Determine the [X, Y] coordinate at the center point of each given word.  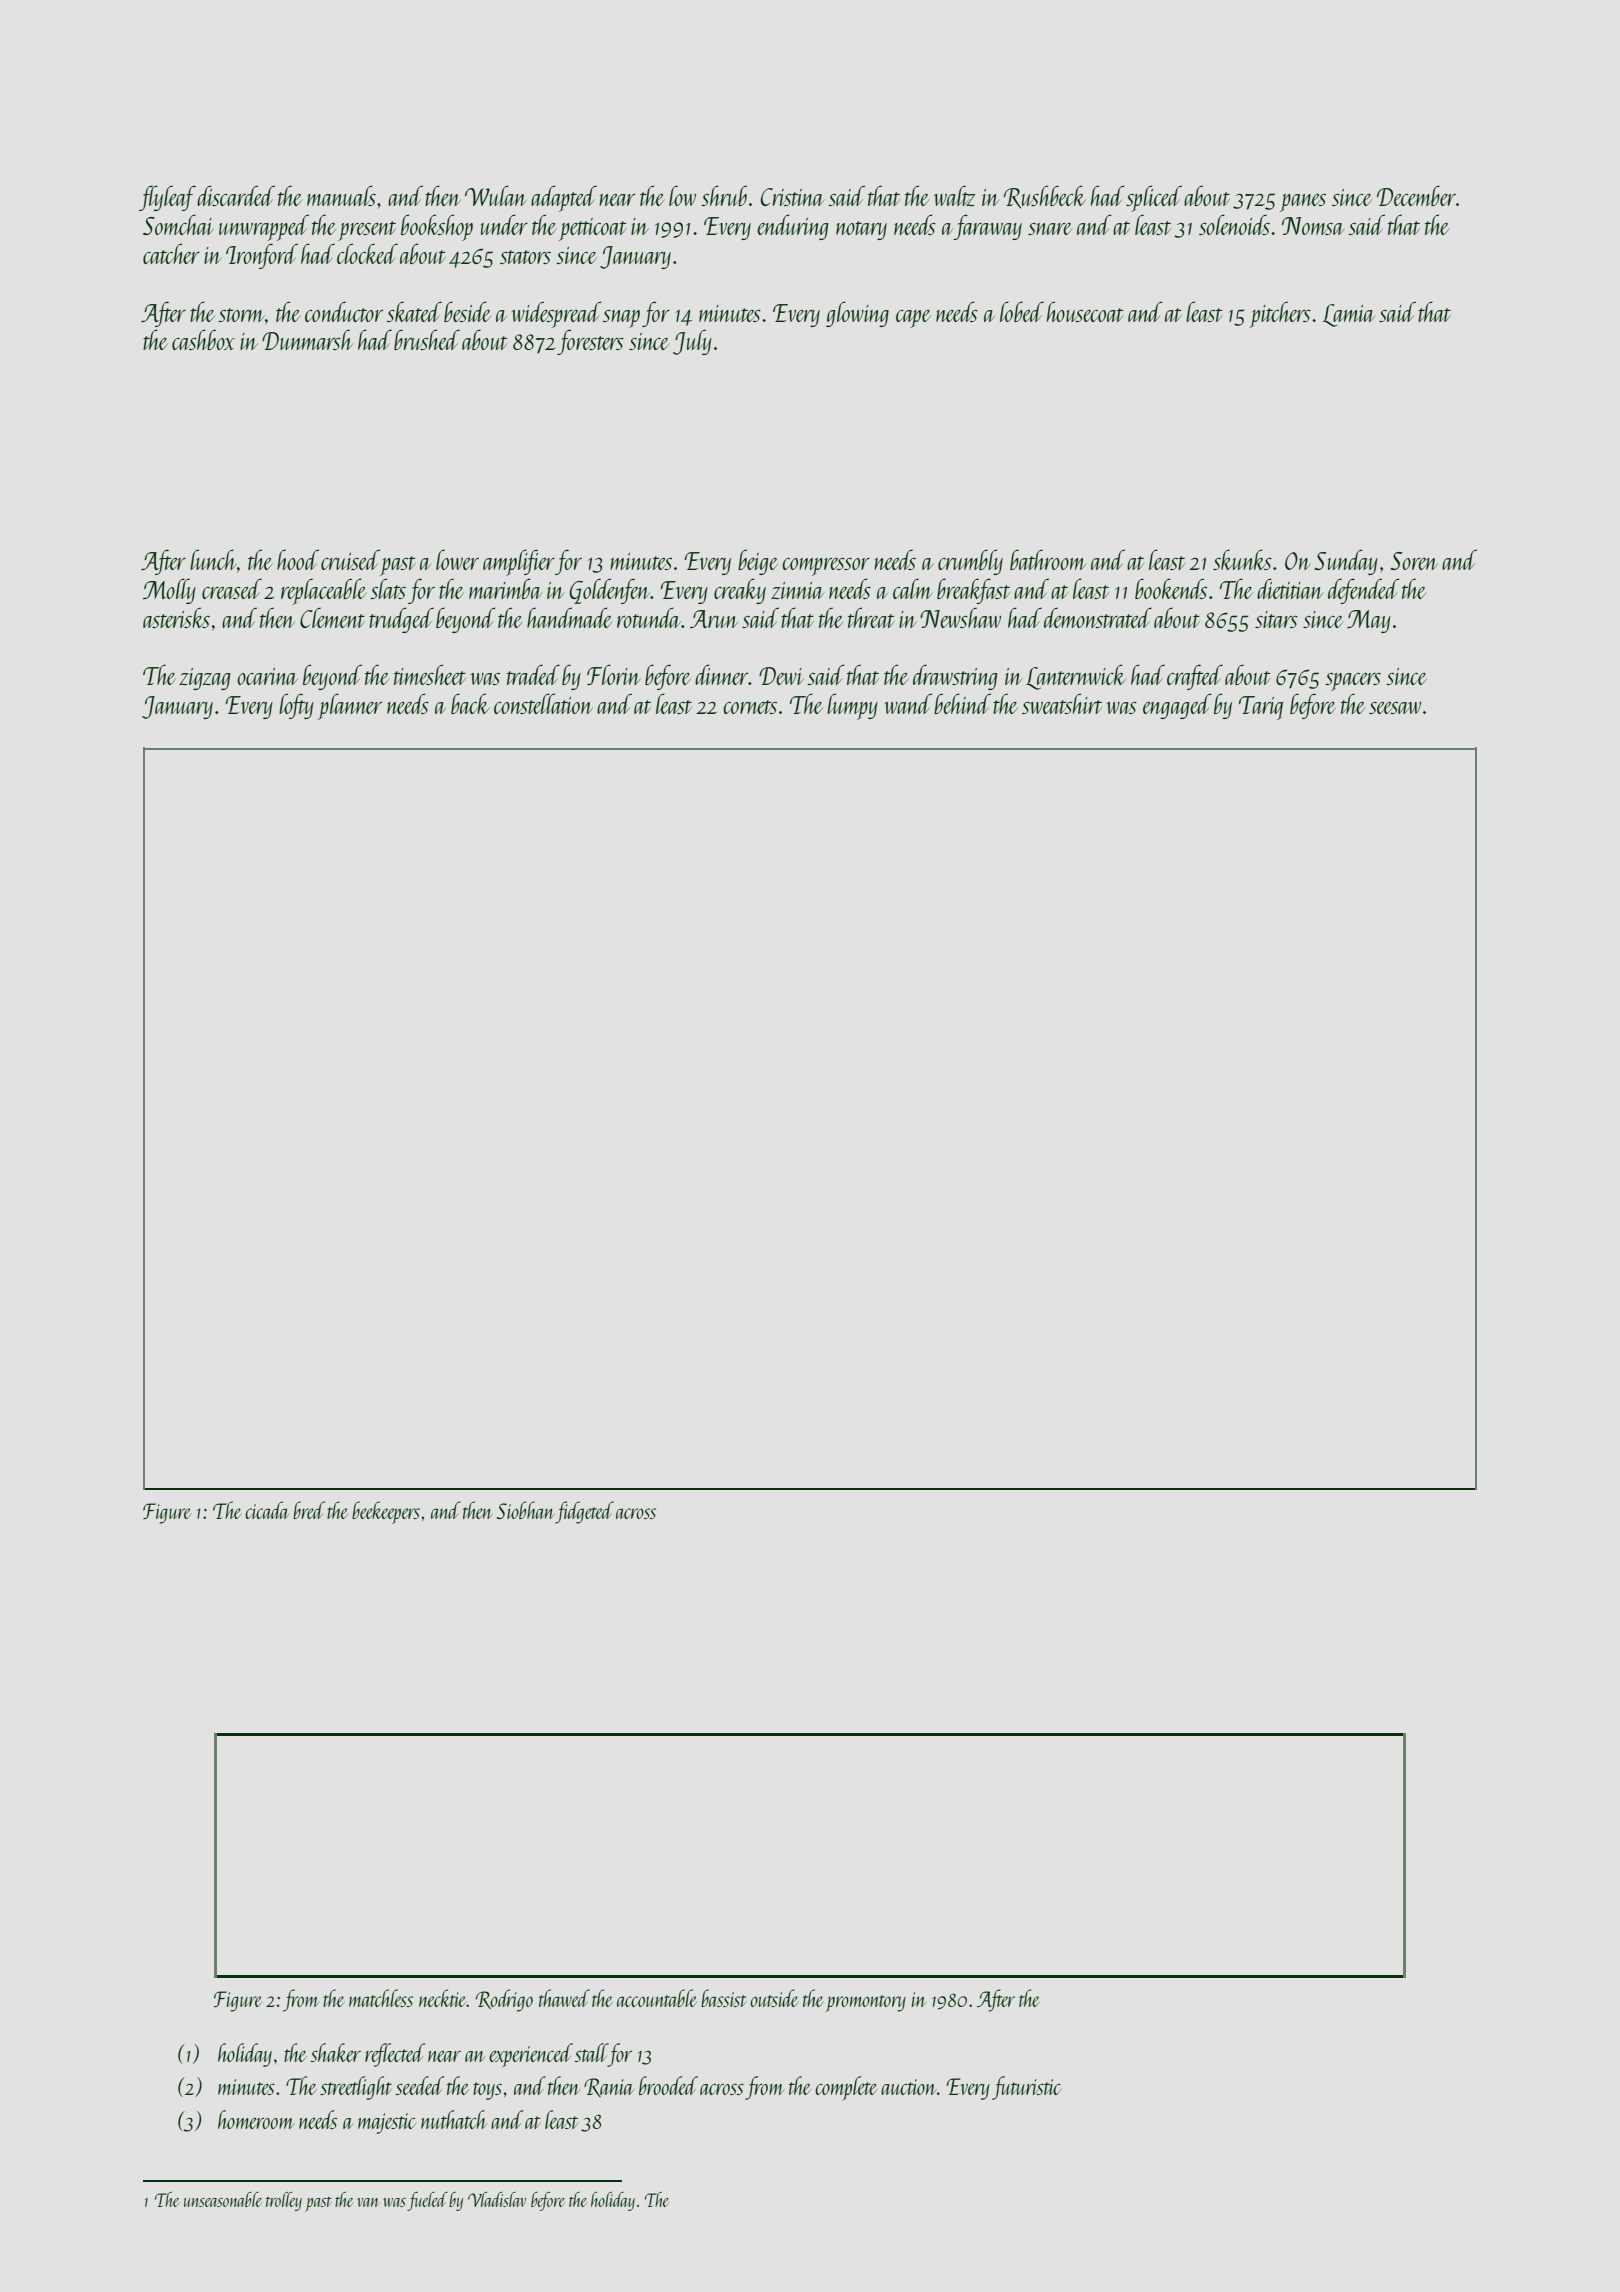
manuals [341, 195]
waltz [955, 195]
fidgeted [584, 1512]
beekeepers [386, 1512]
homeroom [256, 2119]
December [1416, 195]
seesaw [1395, 708]
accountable [657, 1998]
